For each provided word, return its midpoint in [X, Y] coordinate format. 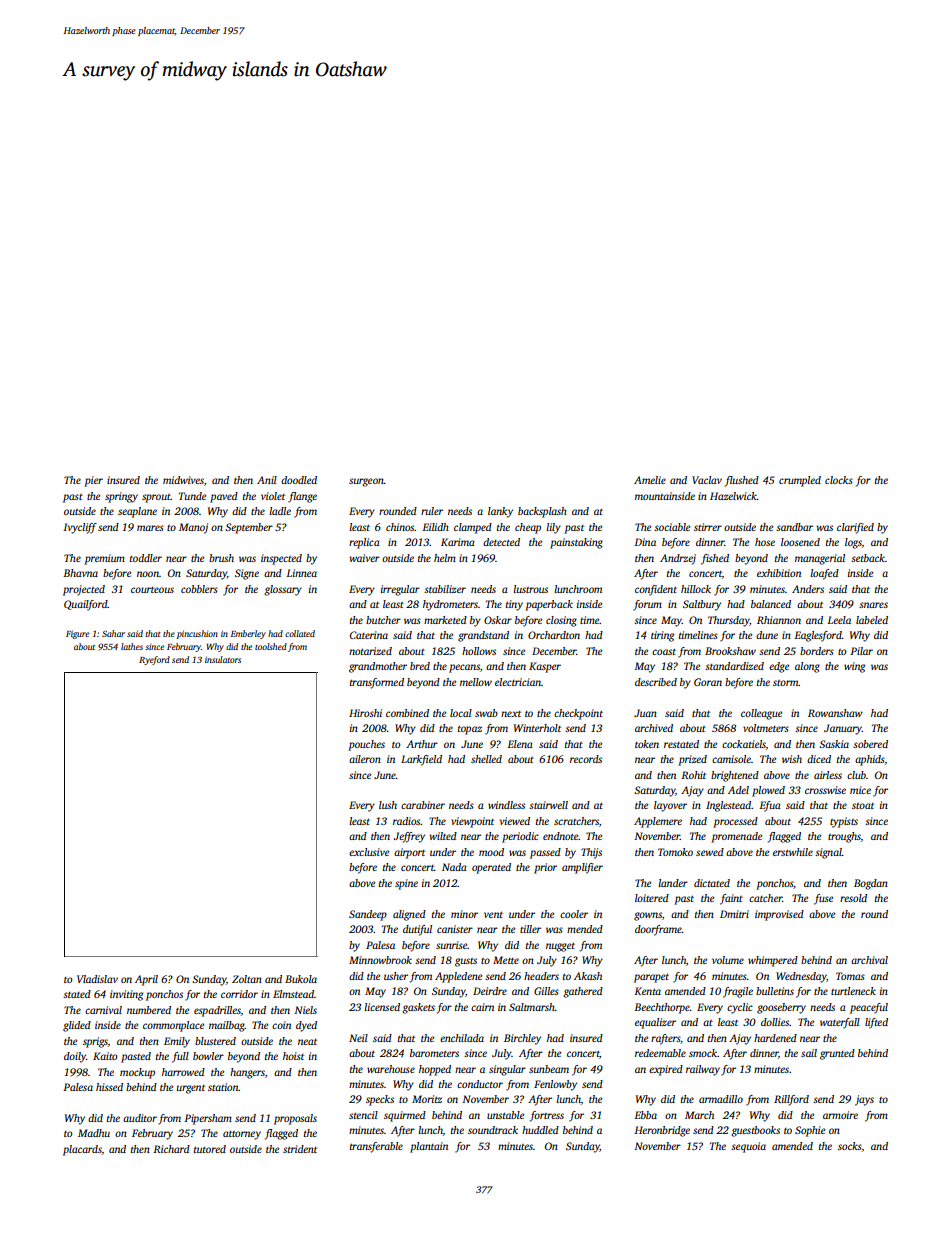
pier [93, 481]
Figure [77, 634]
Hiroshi [365, 713]
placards [82, 1150]
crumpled [800, 481]
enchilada [462, 1038]
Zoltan [247, 979]
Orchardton [554, 635]
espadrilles [217, 1011]
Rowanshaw [835, 713]
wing [854, 667]
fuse [823, 899]
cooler [574, 914]
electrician [518, 682]
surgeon [366, 482]
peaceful [869, 1008]
